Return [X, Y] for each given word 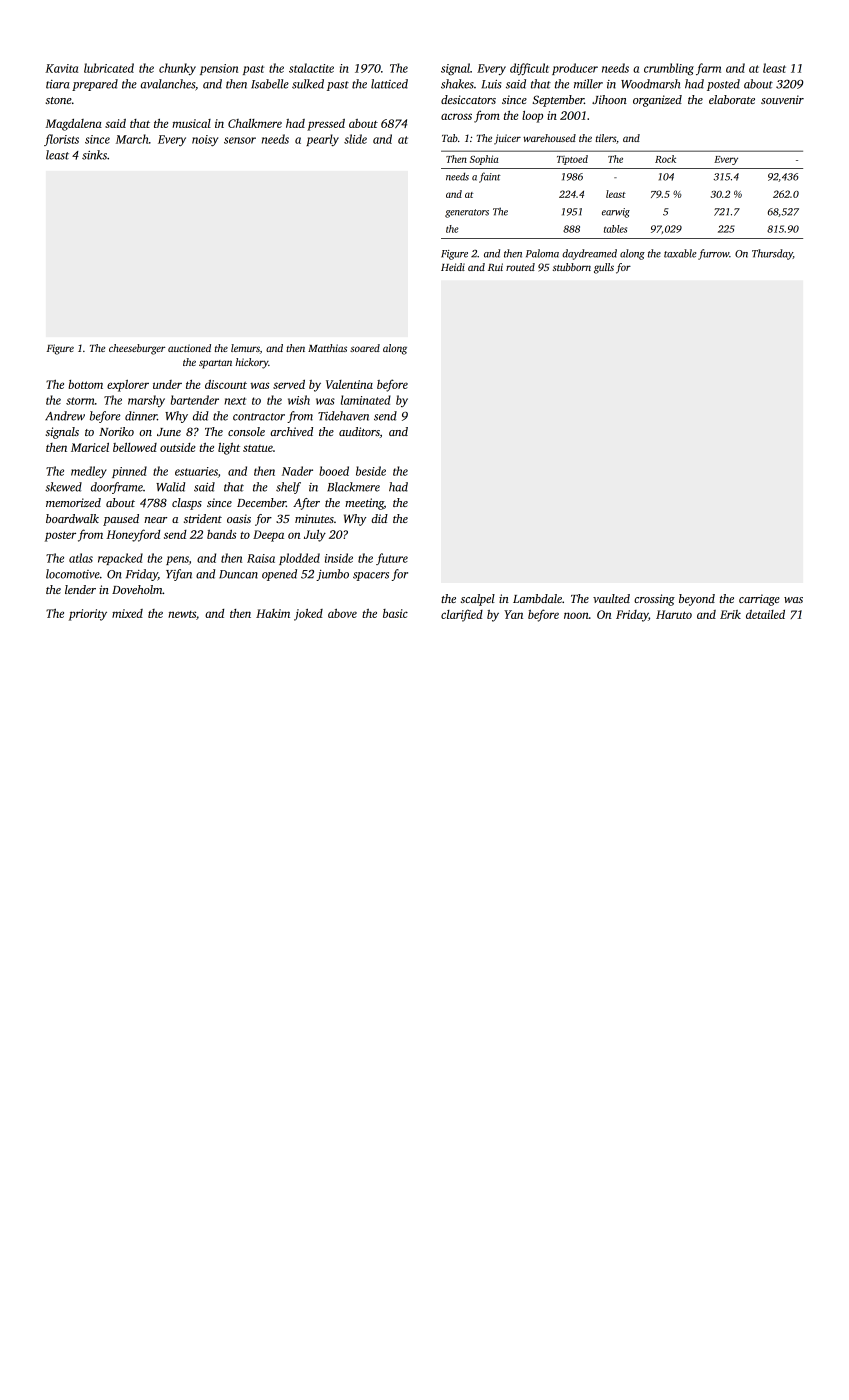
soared [365, 348]
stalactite [311, 68]
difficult [529, 69]
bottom [85, 384]
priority [88, 615]
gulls [604, 268]
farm [708, 69]
